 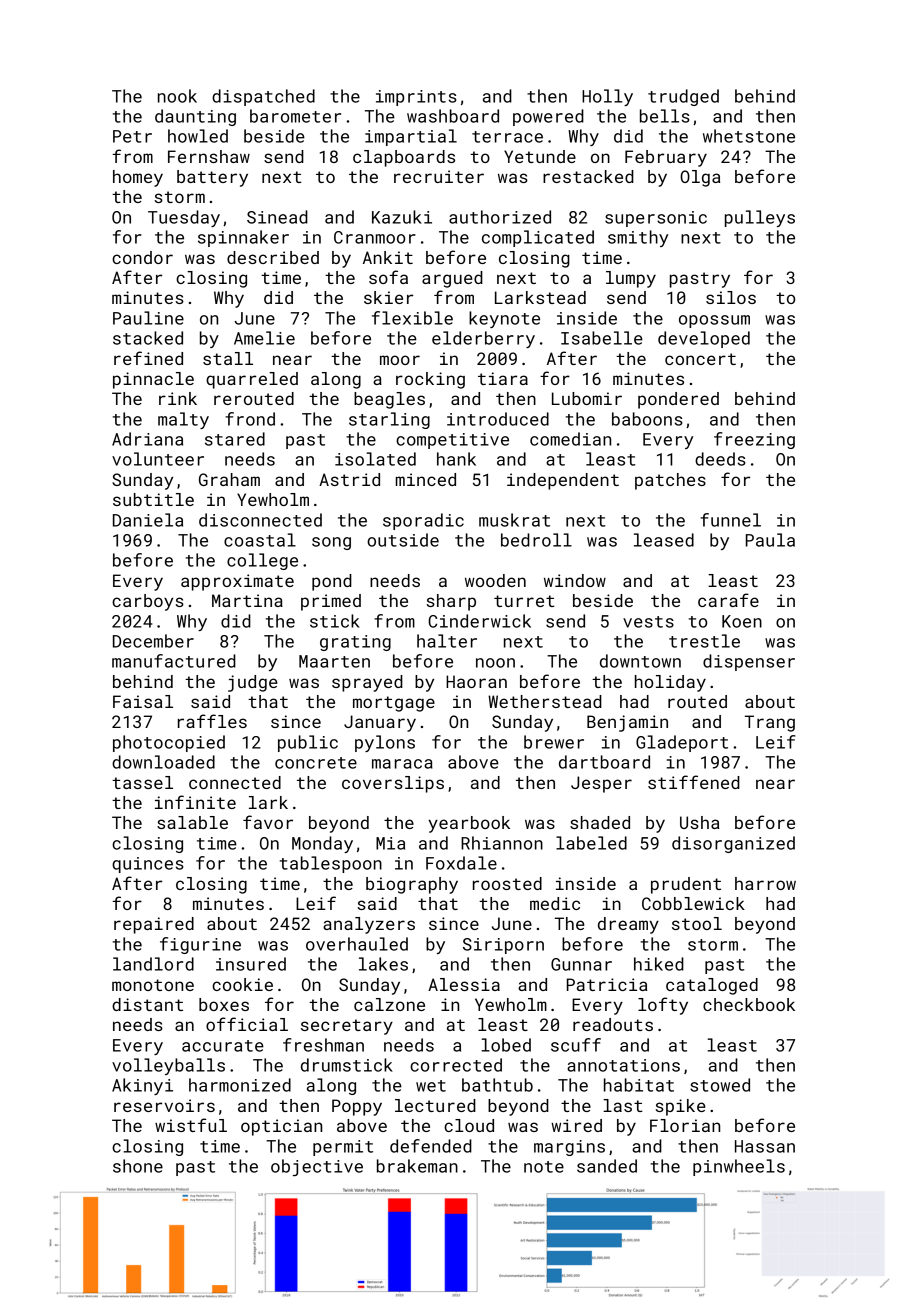 What do you see at coordinates (404, 158) in the image?
I see `clapboards` at bounding box center [404, 158].
